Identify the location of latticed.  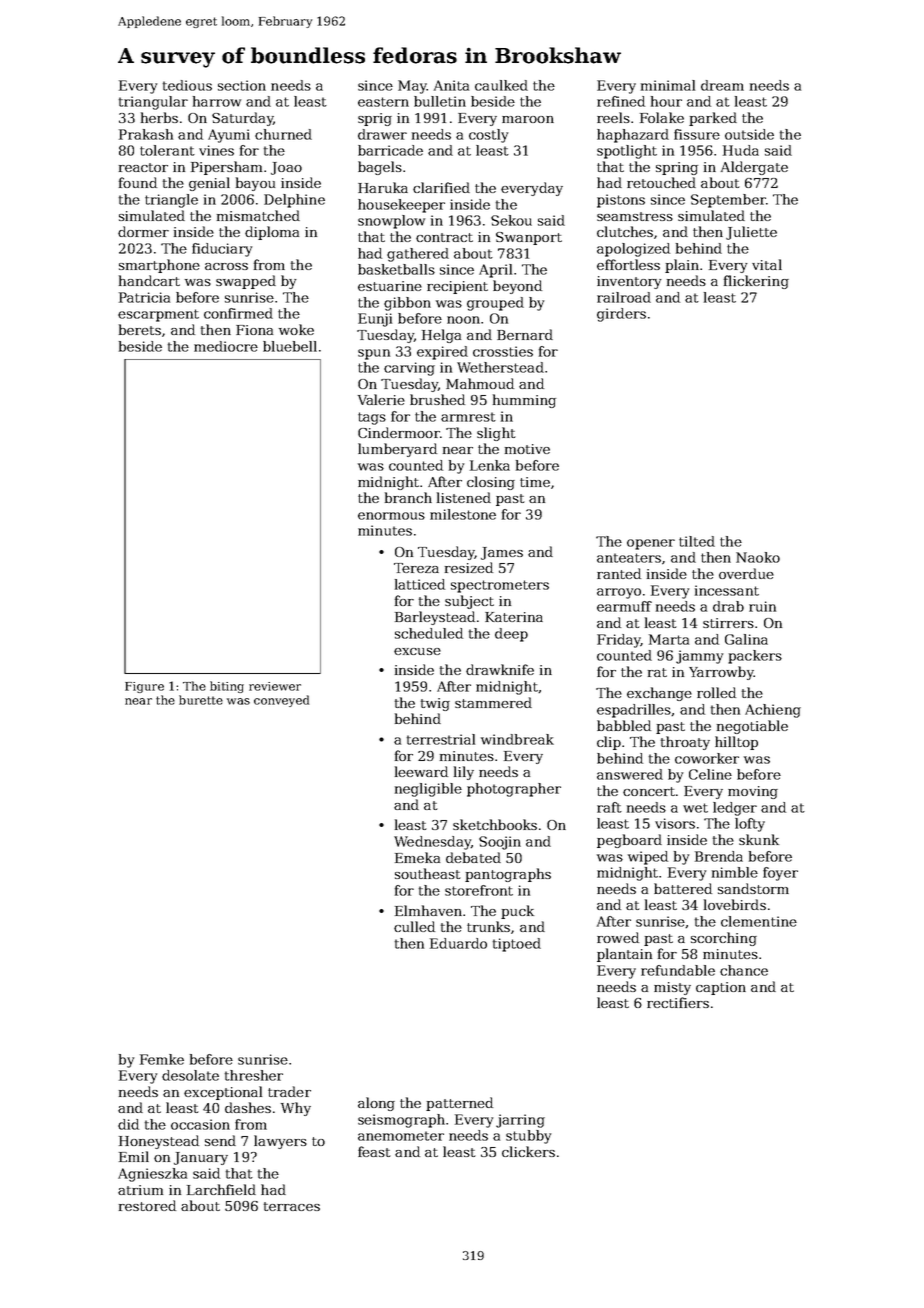
(420, 584).
